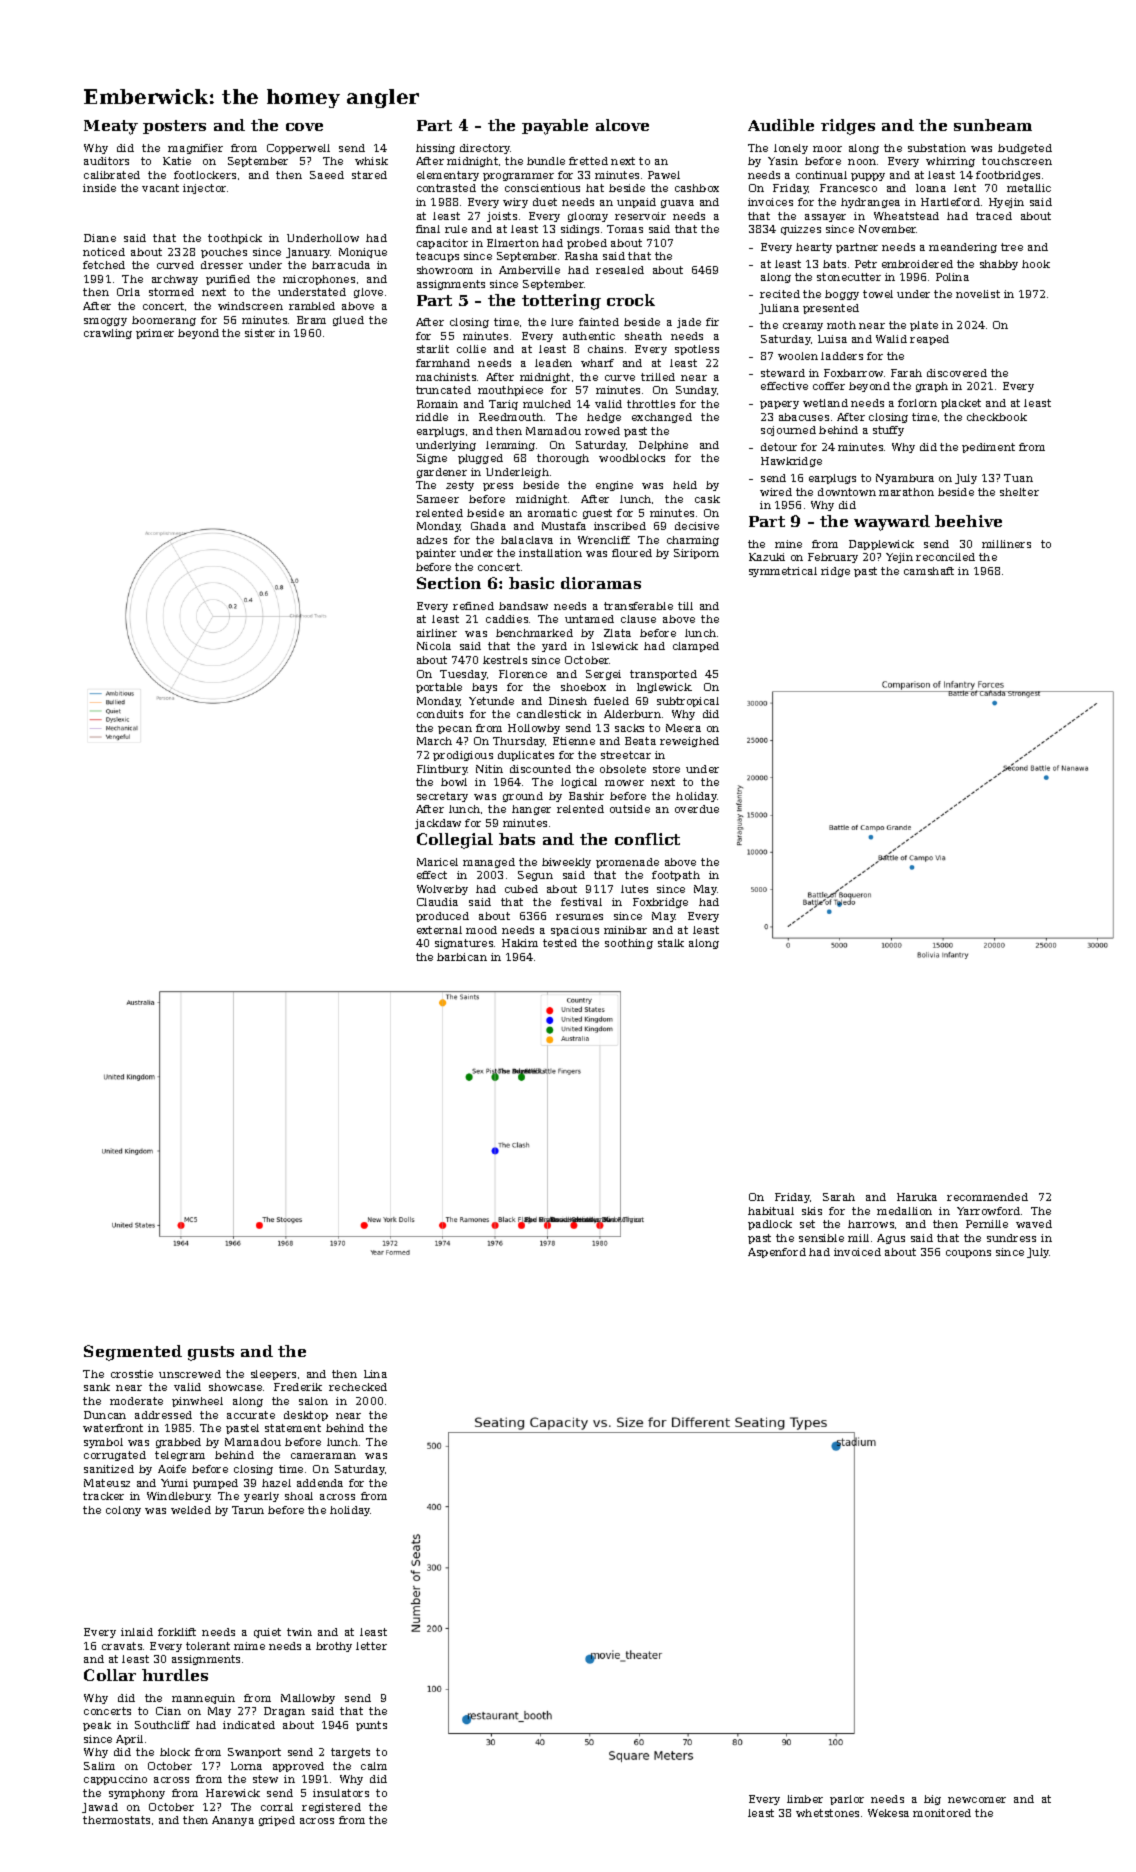 The image size is (1136, 1872). I want to click on insulators, so click(341, 1793).
